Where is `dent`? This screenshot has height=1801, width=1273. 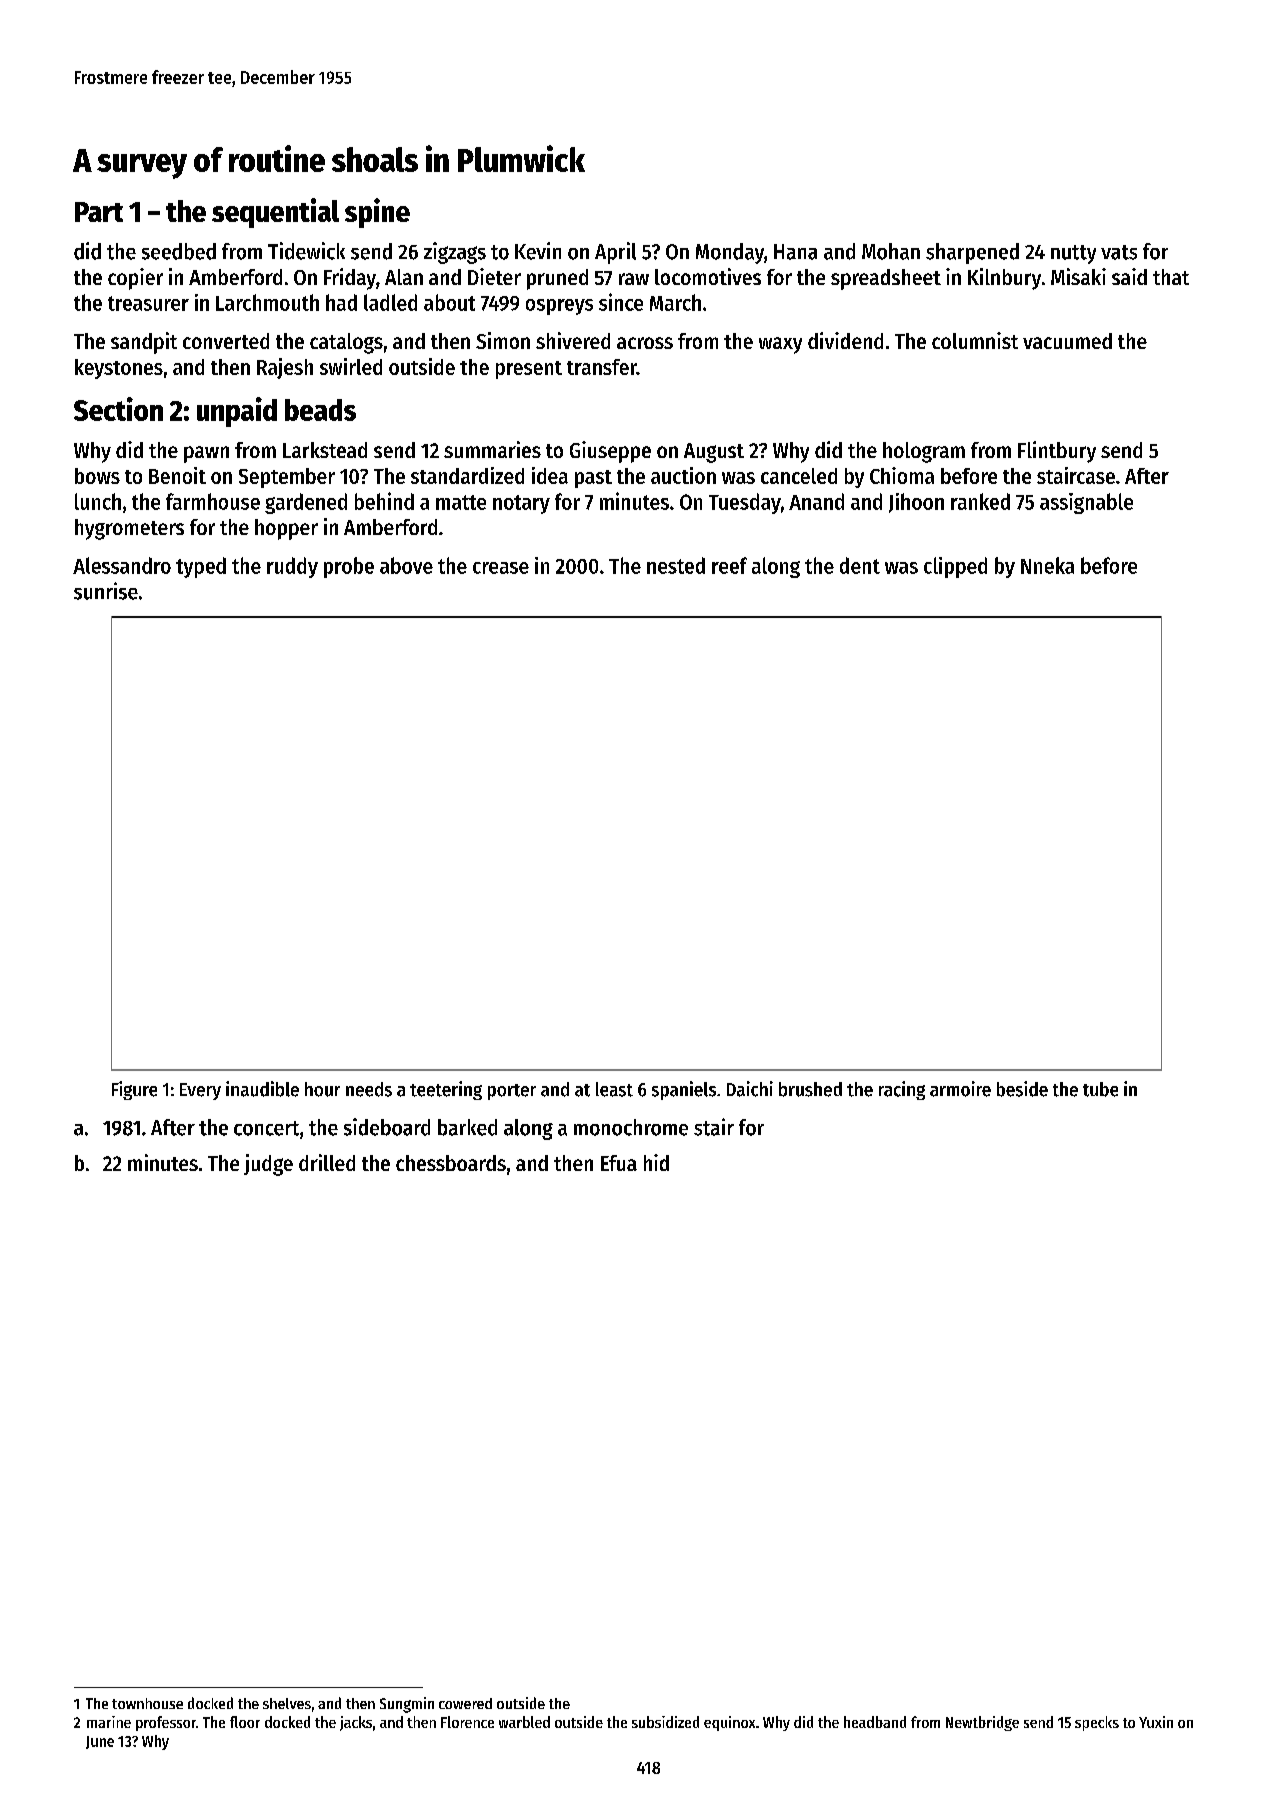
dent is located at coordinates (860, 565).
